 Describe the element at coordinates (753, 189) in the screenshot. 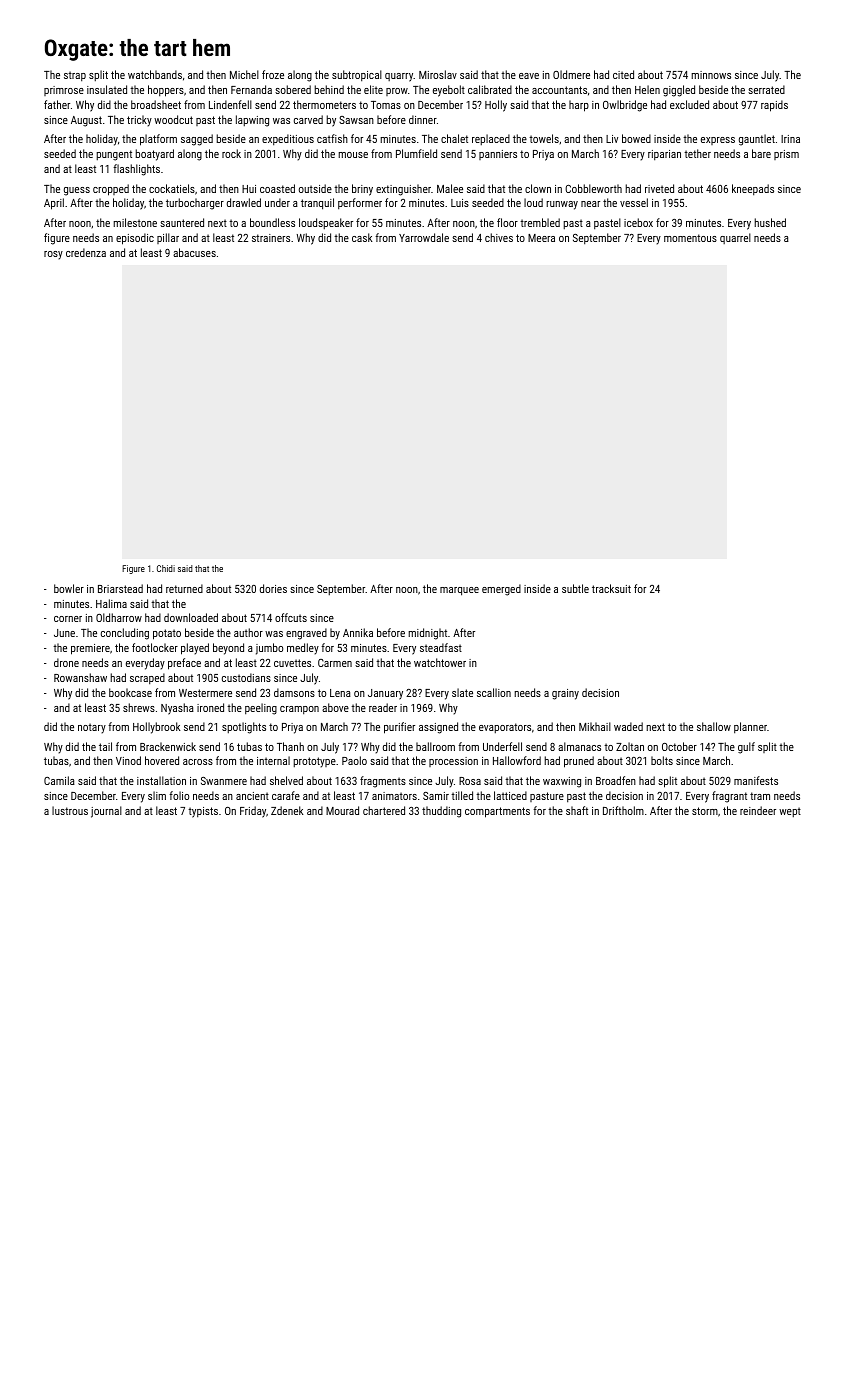

I see `kneepads` at that location.
